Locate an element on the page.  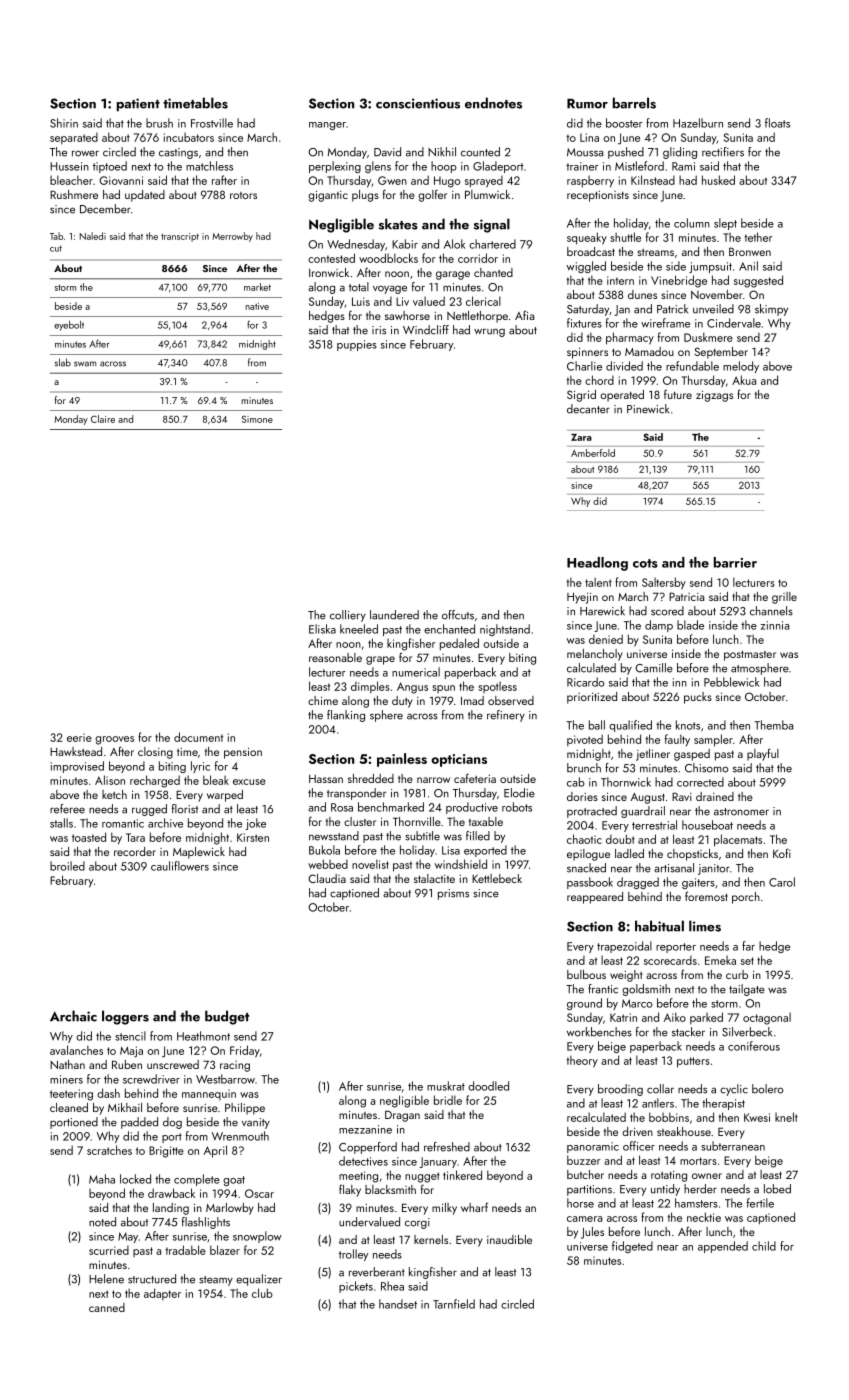
cyclic is located at coordinates (734, 1090).
